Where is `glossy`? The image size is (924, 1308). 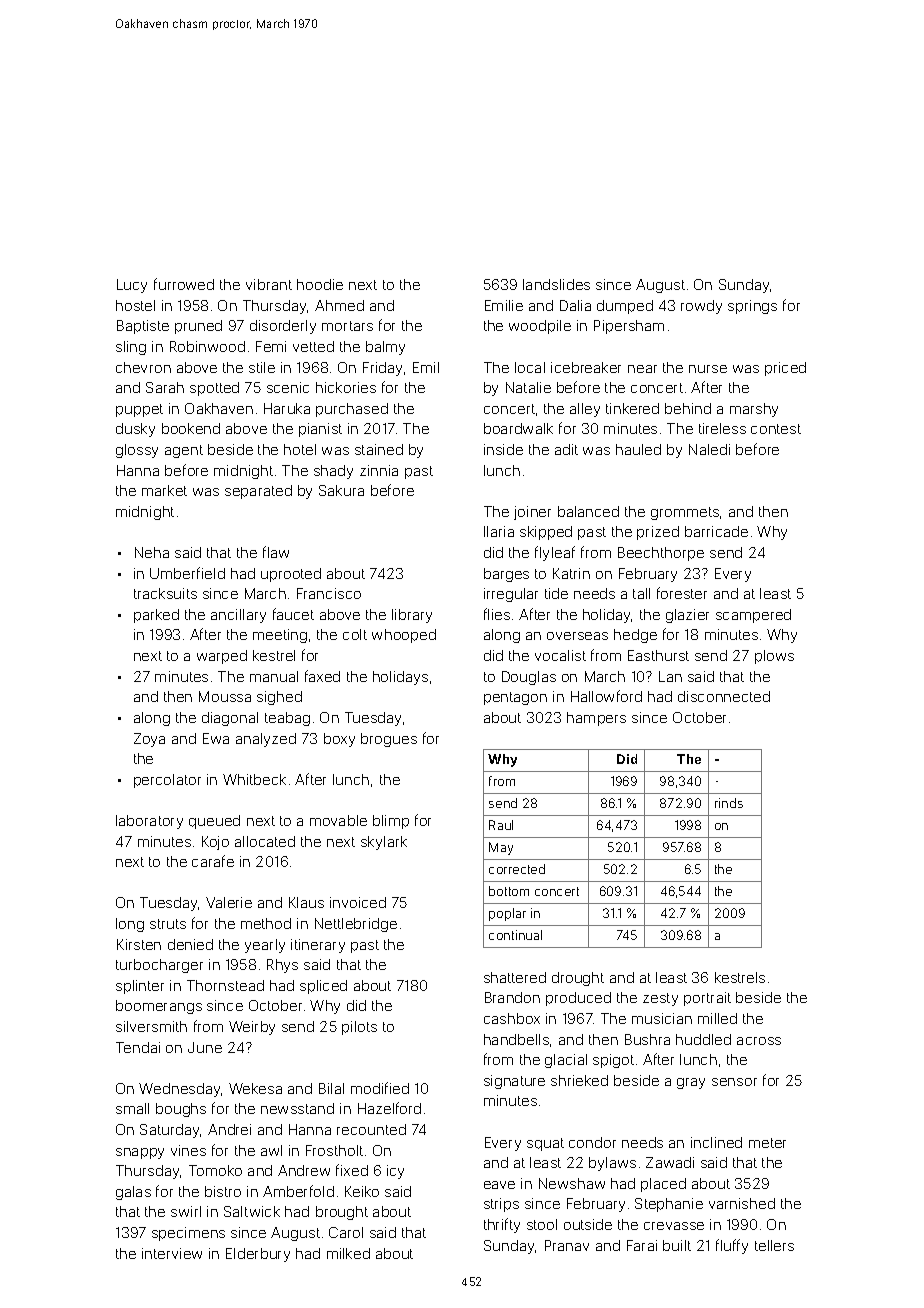
glossy is located at coordinates (137, 451).
